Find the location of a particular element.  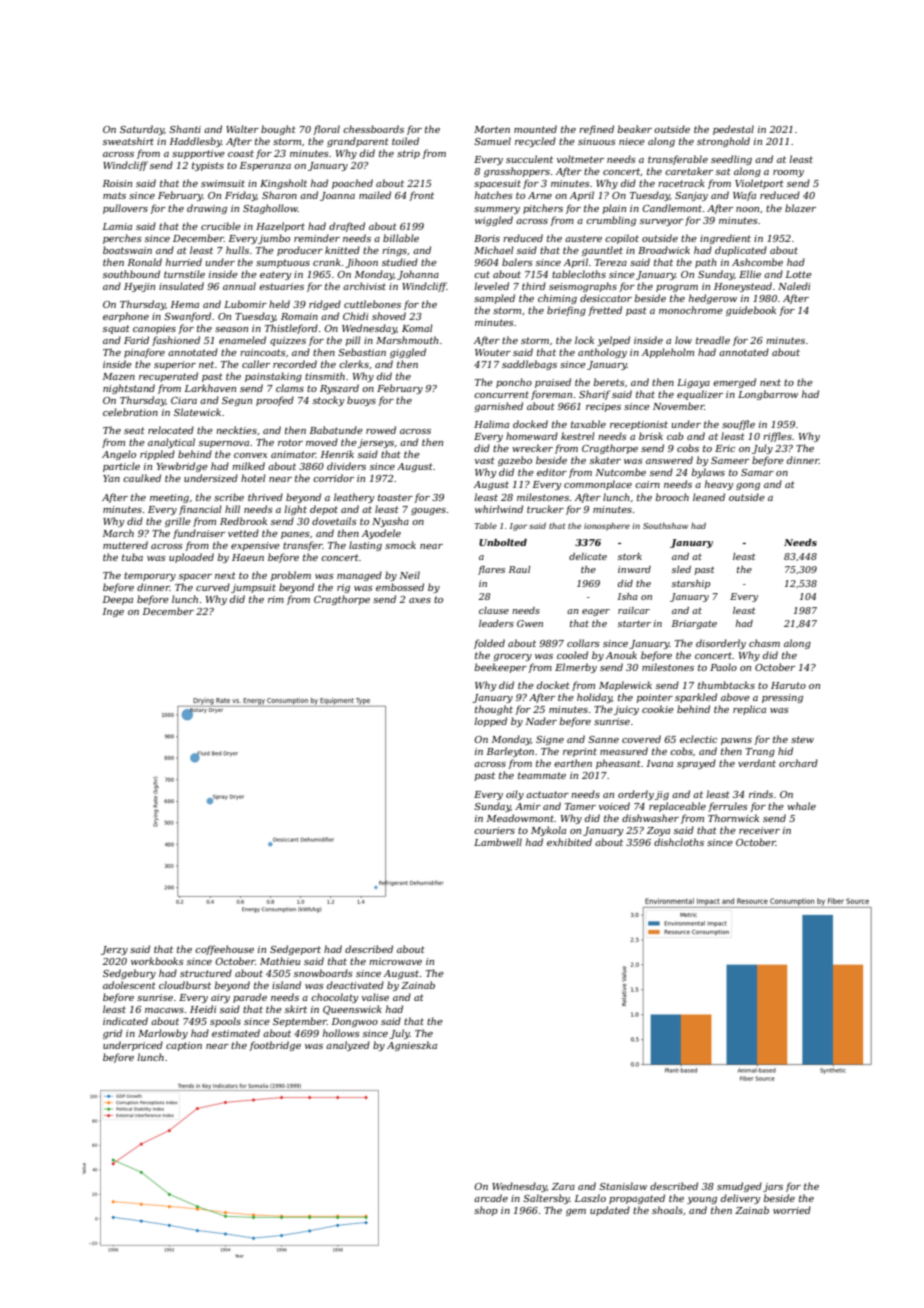

praised is located at coordinates (553, 383).
